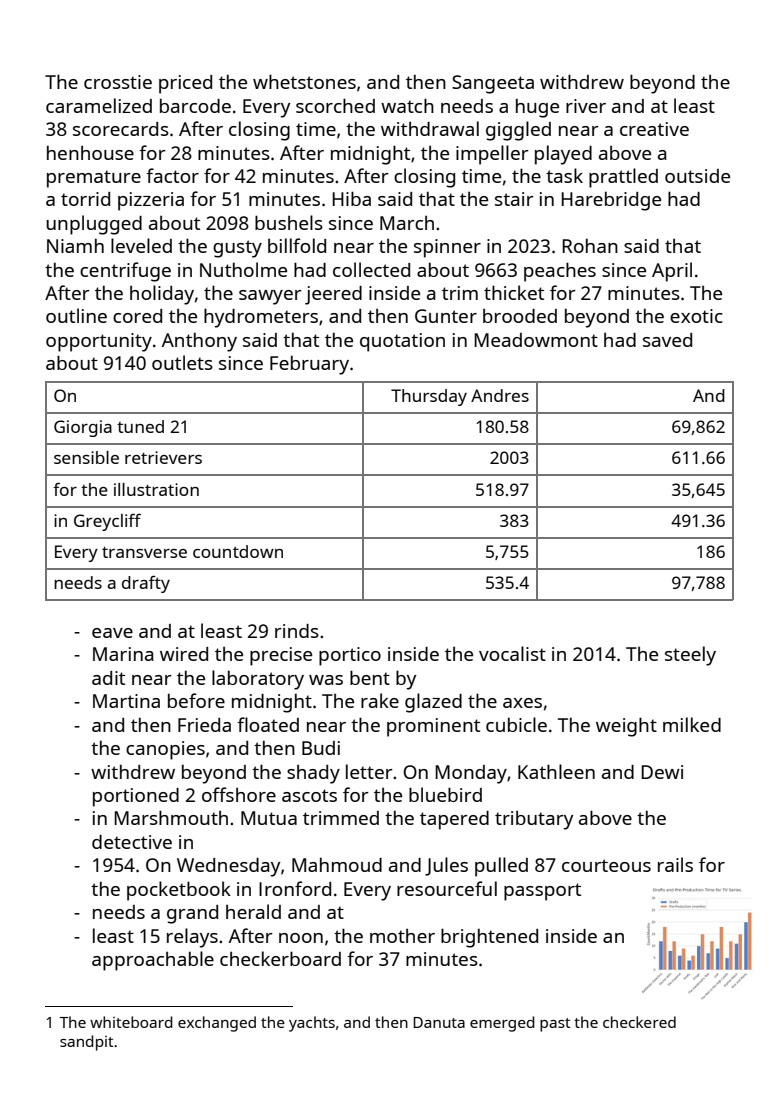  Describe the element at coordinates (675, 864) in the document. I see `rails` at that location.
